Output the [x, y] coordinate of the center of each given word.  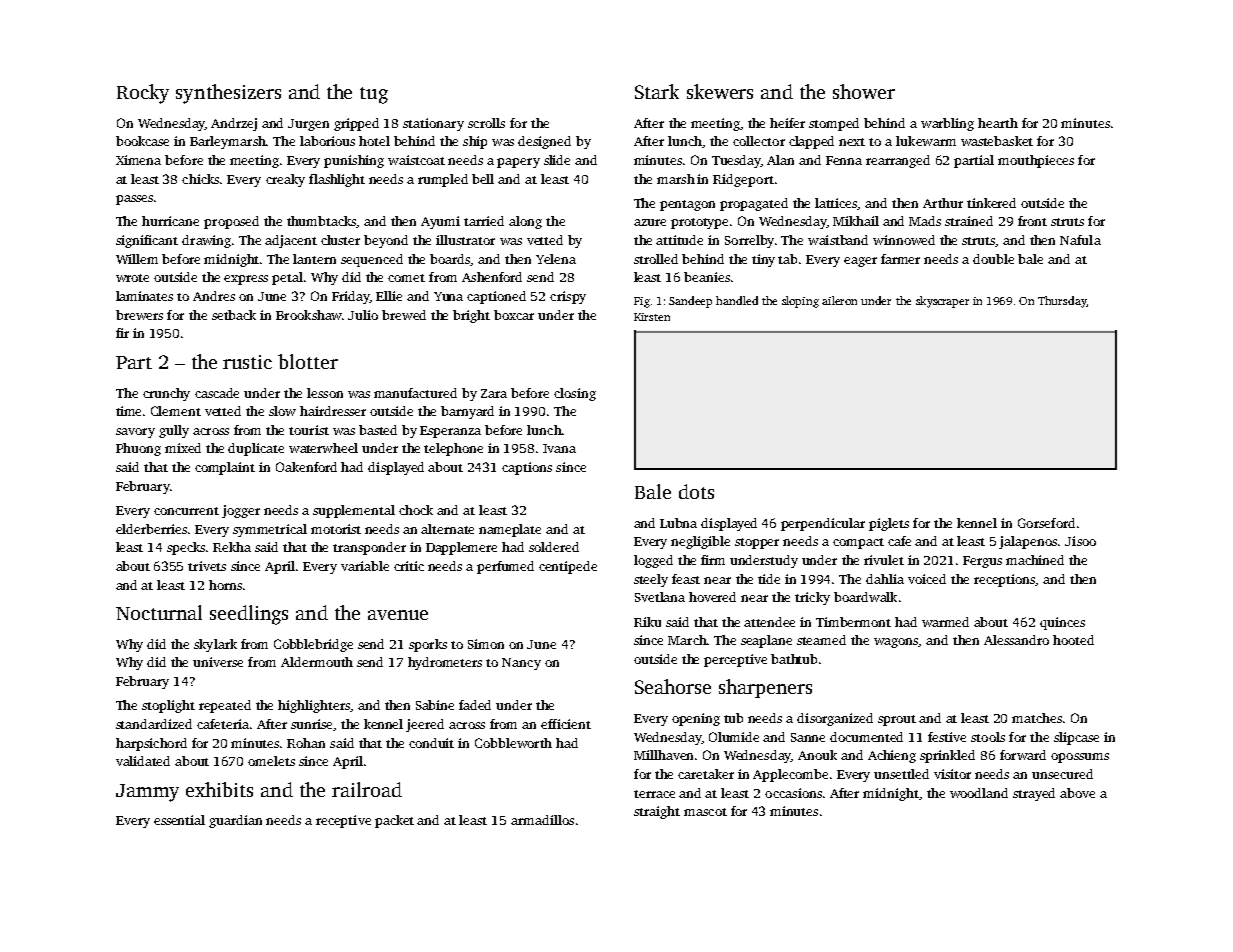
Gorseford [1046, 523]
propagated [754, 204]
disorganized [835, 719]
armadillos [542, 820]
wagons [896, 643]
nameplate [510, 530]
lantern [314, 259]
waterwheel [323, 448]
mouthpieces [1036, 161]
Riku [647, 622]
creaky [285, 180]
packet [394, 821]
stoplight [168, 706]
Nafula [1080, 240]
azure [650, 222]
